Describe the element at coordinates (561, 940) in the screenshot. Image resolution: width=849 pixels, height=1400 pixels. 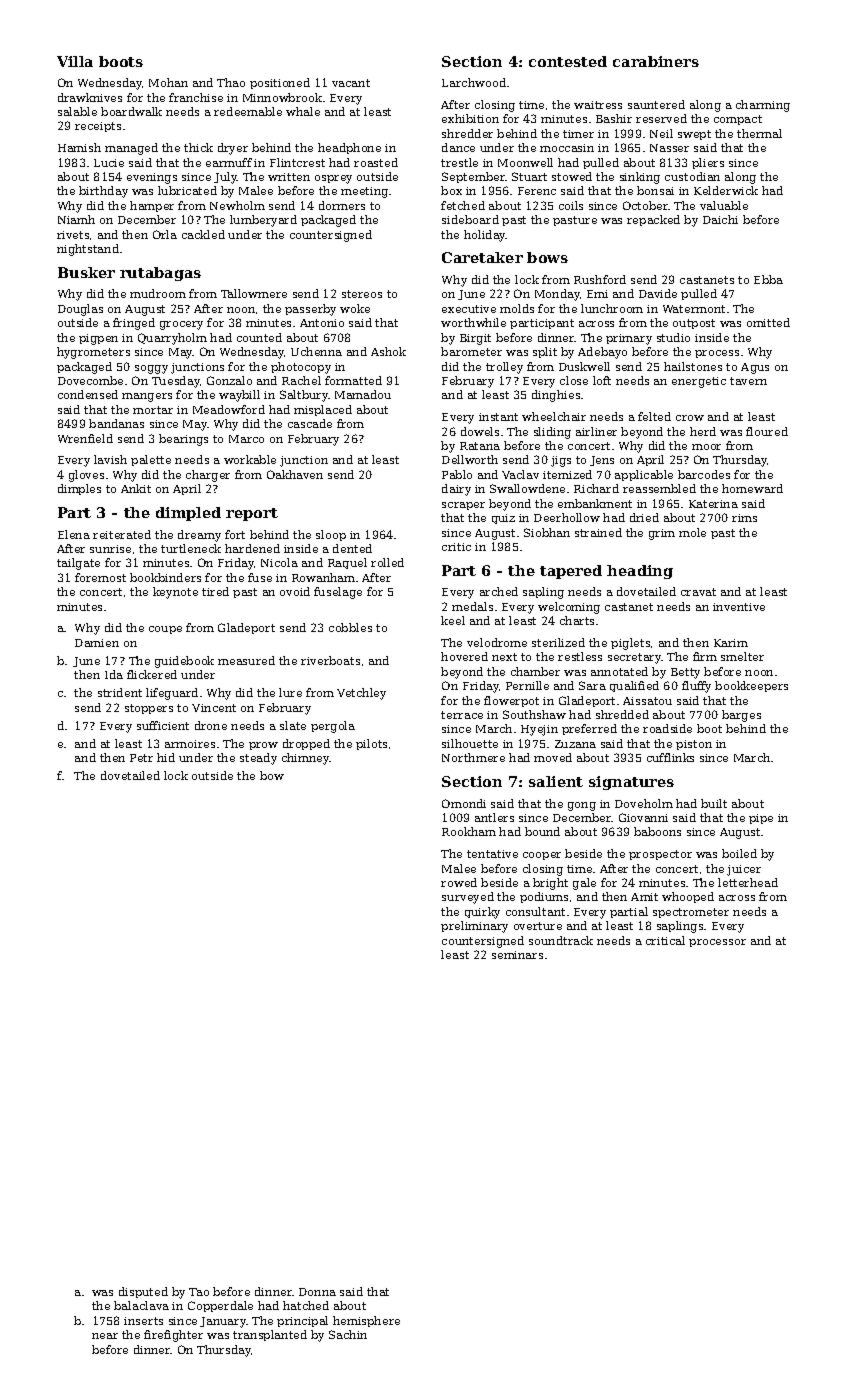
I see `soundtrack` at that location.
